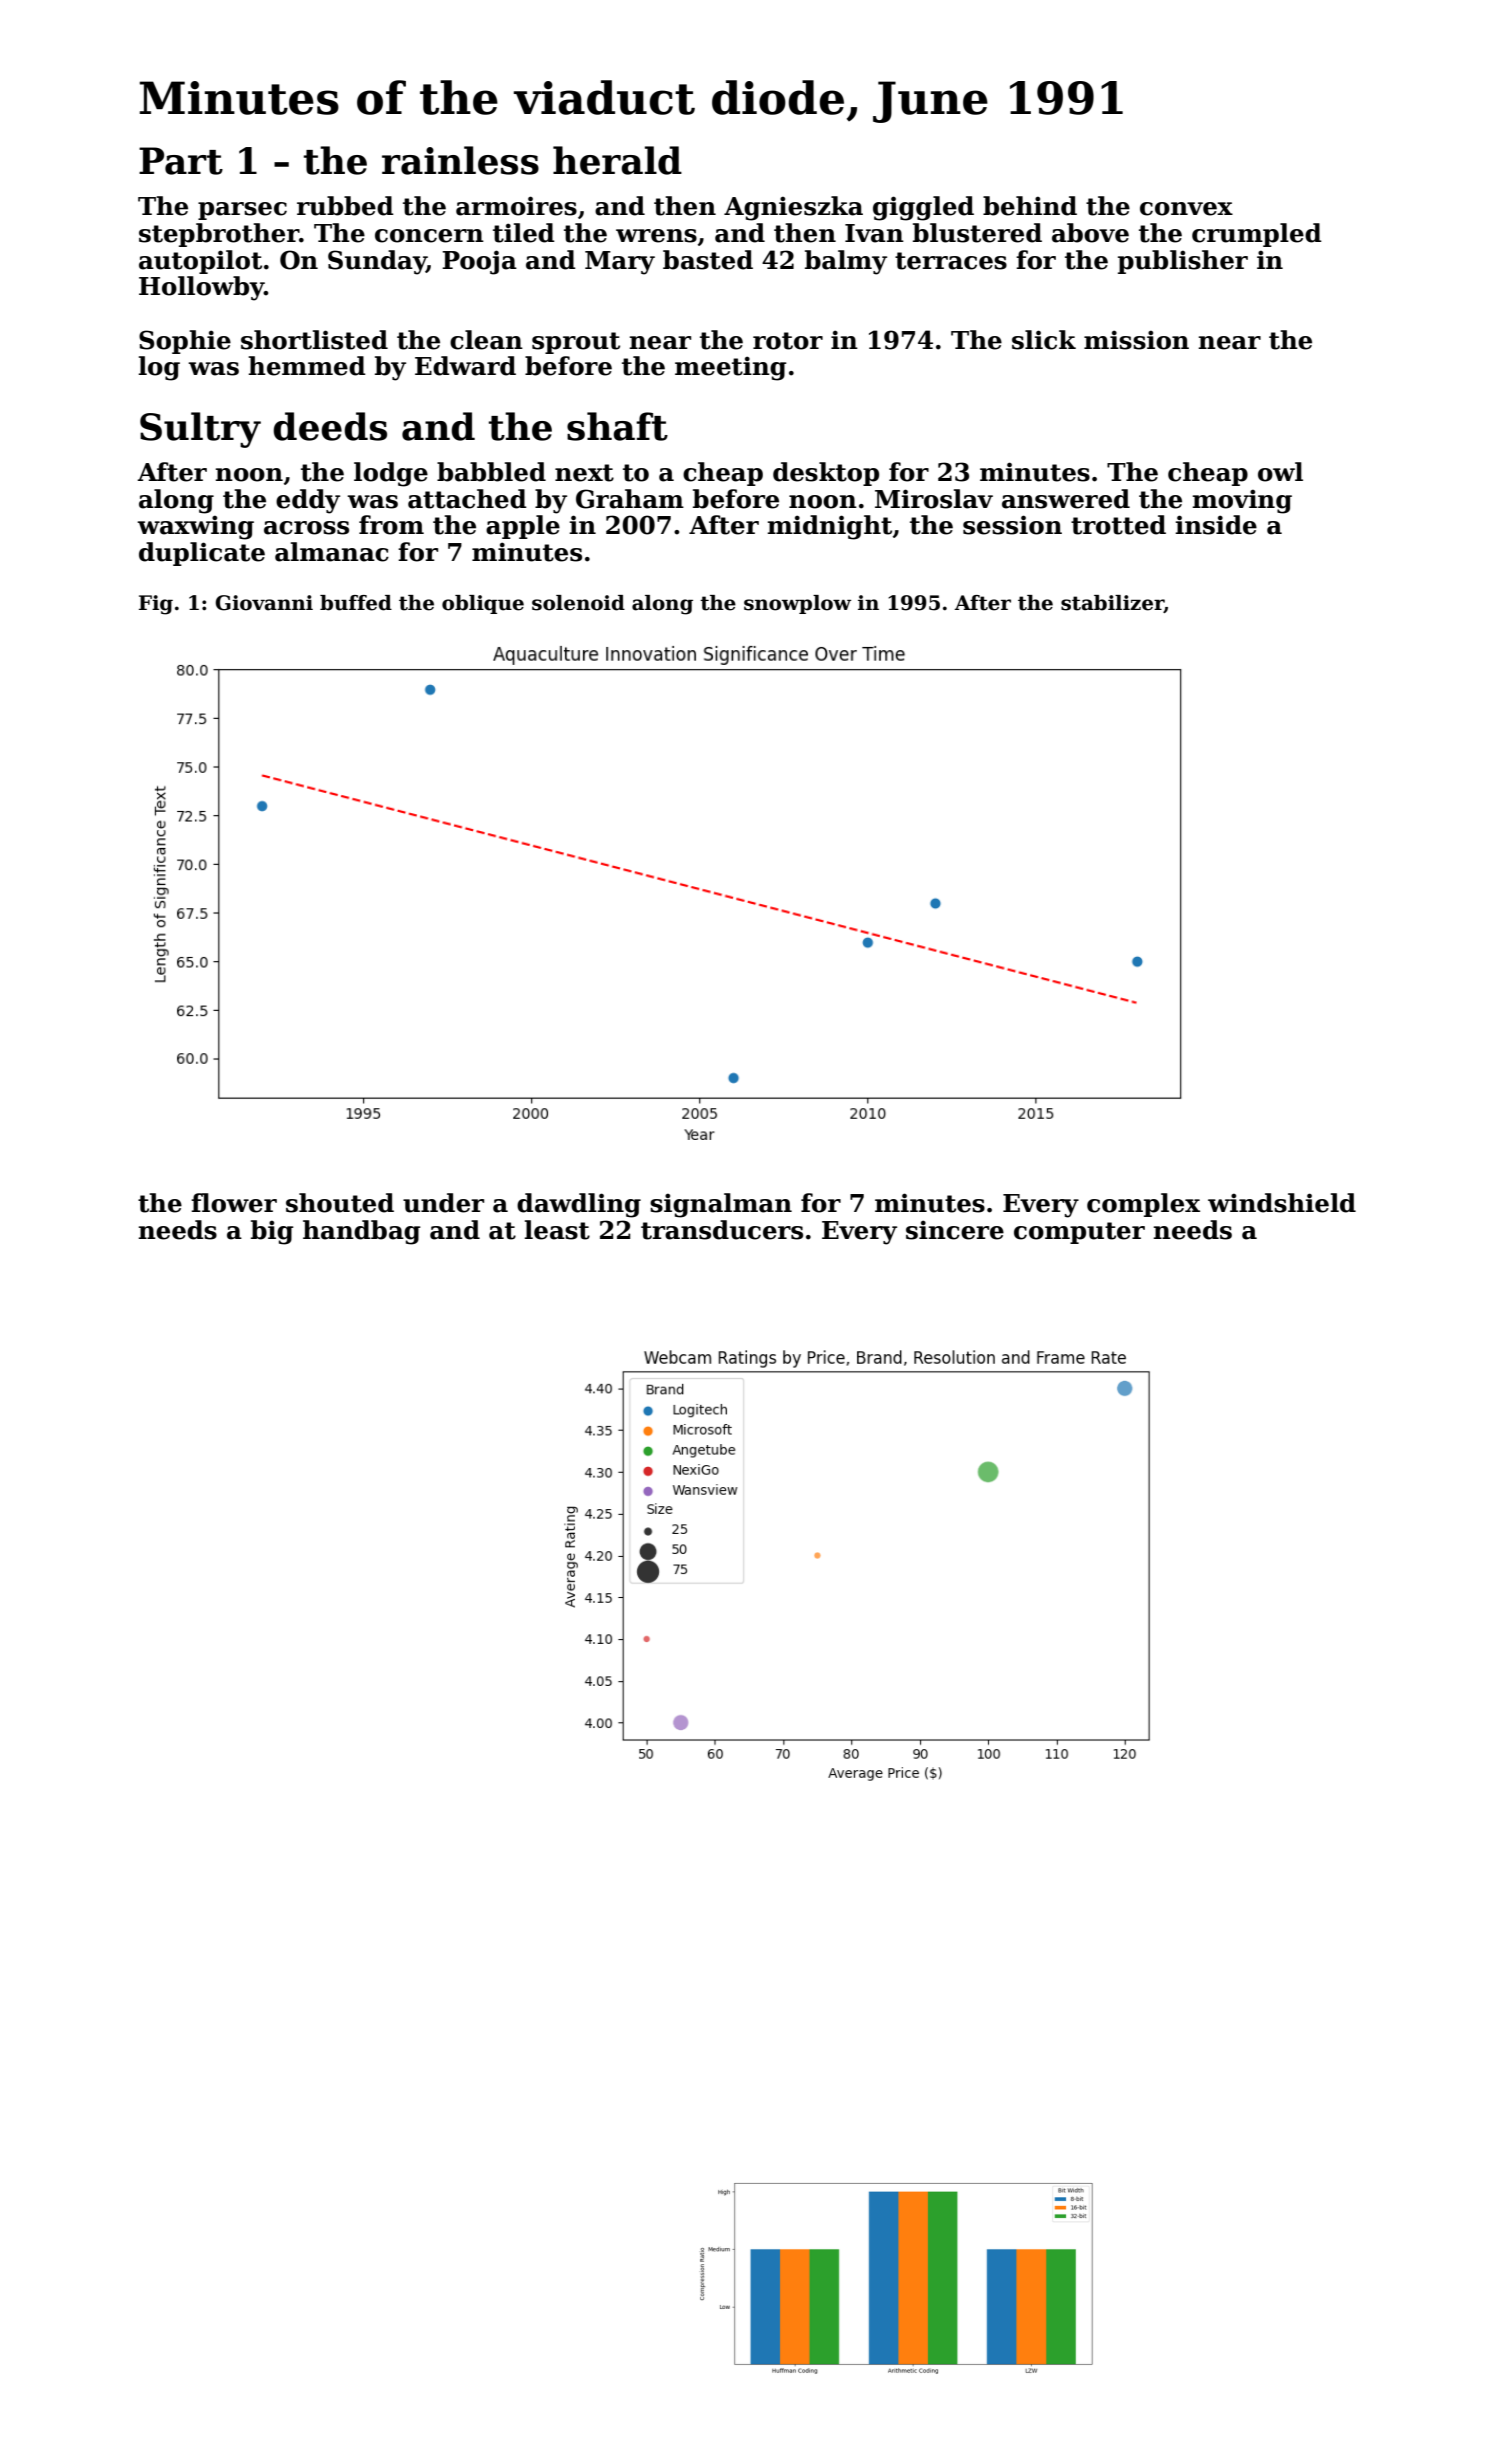 This screenshot has width=1496, height=2464. What do you see at coordinates (234, 1203) in the screenshot?
I see `flower` at bounding box center [234, 1203].
